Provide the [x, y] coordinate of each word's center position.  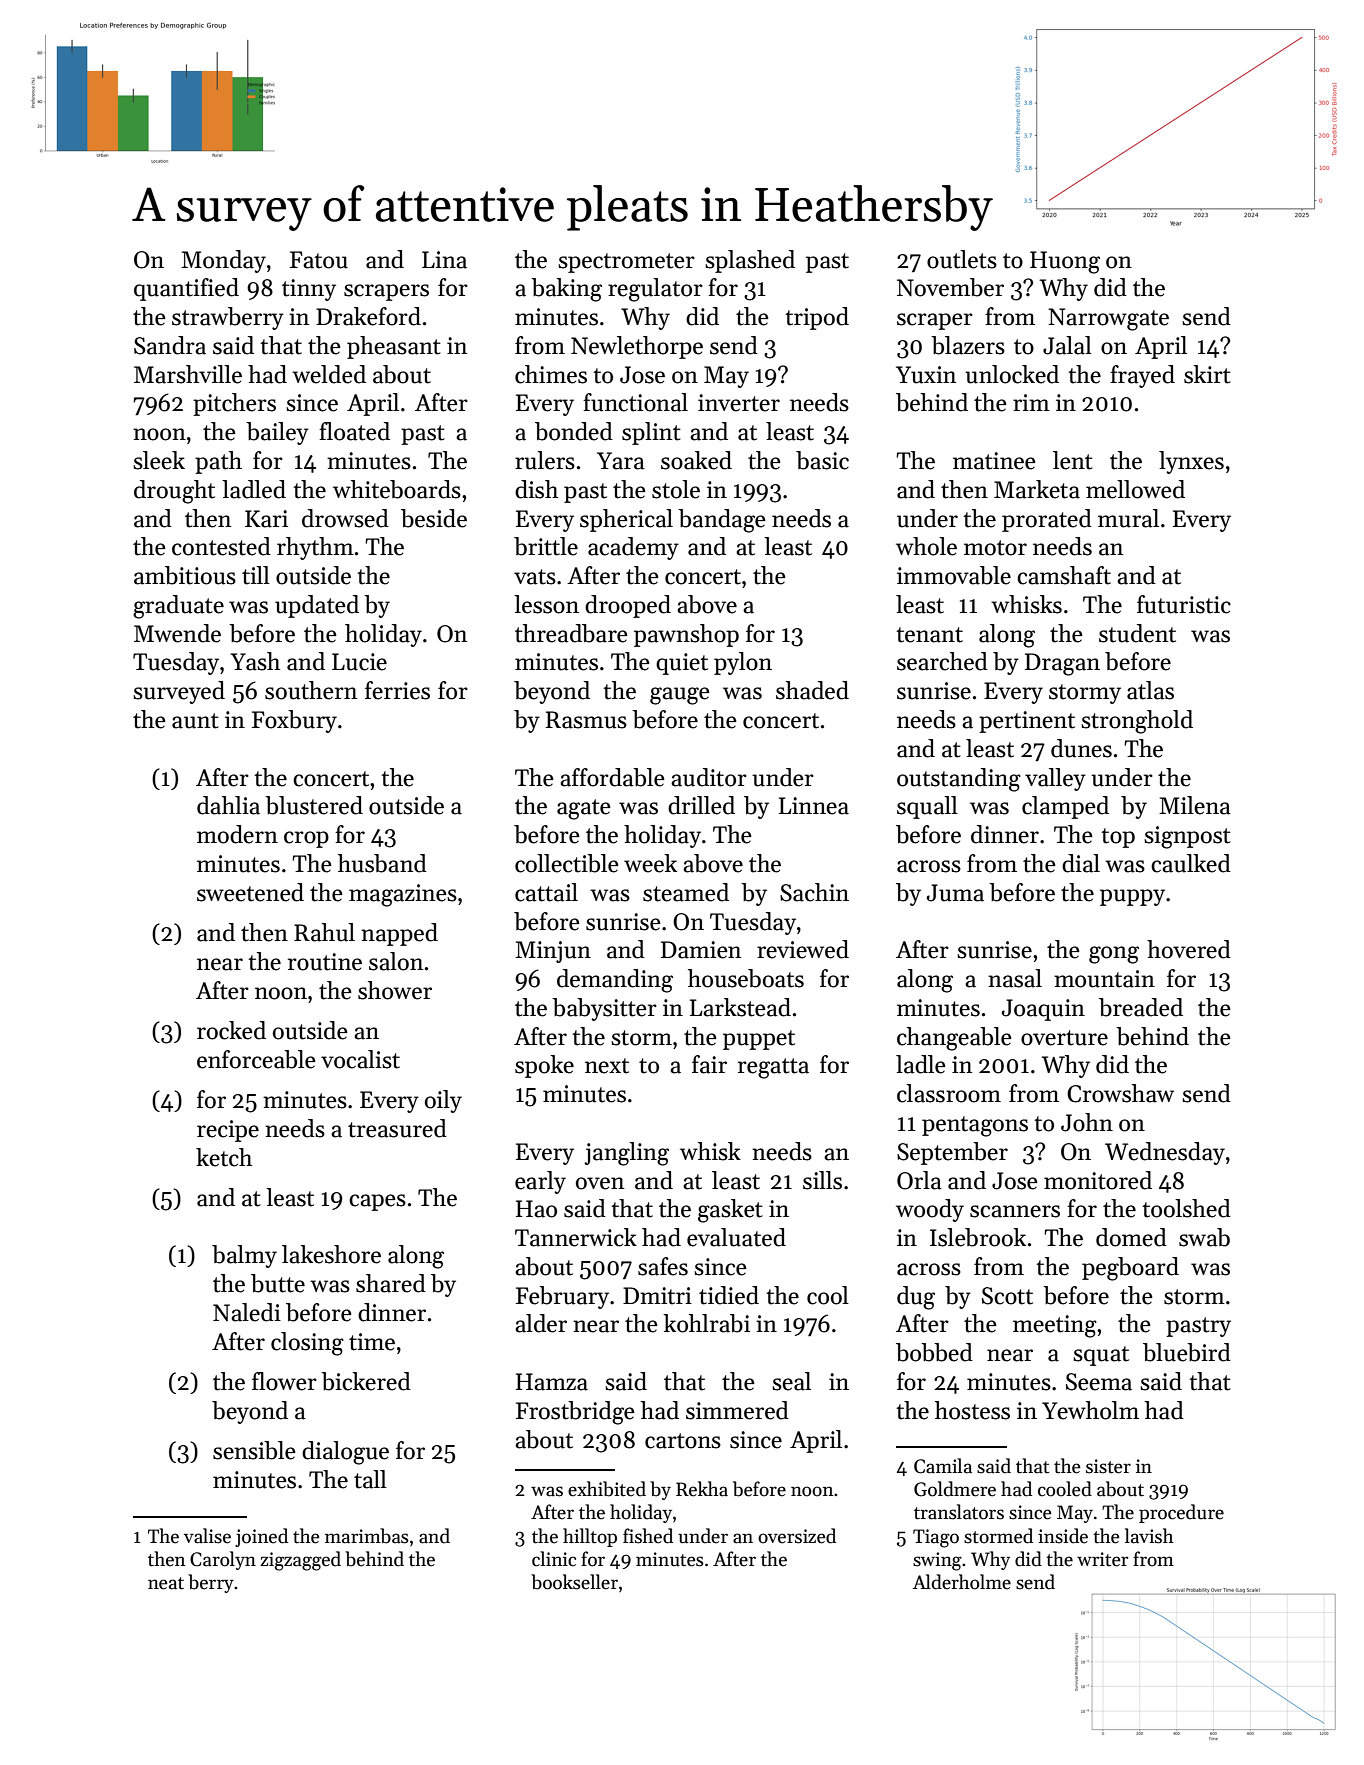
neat [166, 1583]
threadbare [571, 633]
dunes [1081, 748]
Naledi [247, 1312]
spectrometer [626, 263]
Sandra [170, 345]
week [650, 863]
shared [391, 1283]
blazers [968, 345]
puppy [1132, 897]
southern [311, 690]
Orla [919, 1180]
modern [237, 834]
